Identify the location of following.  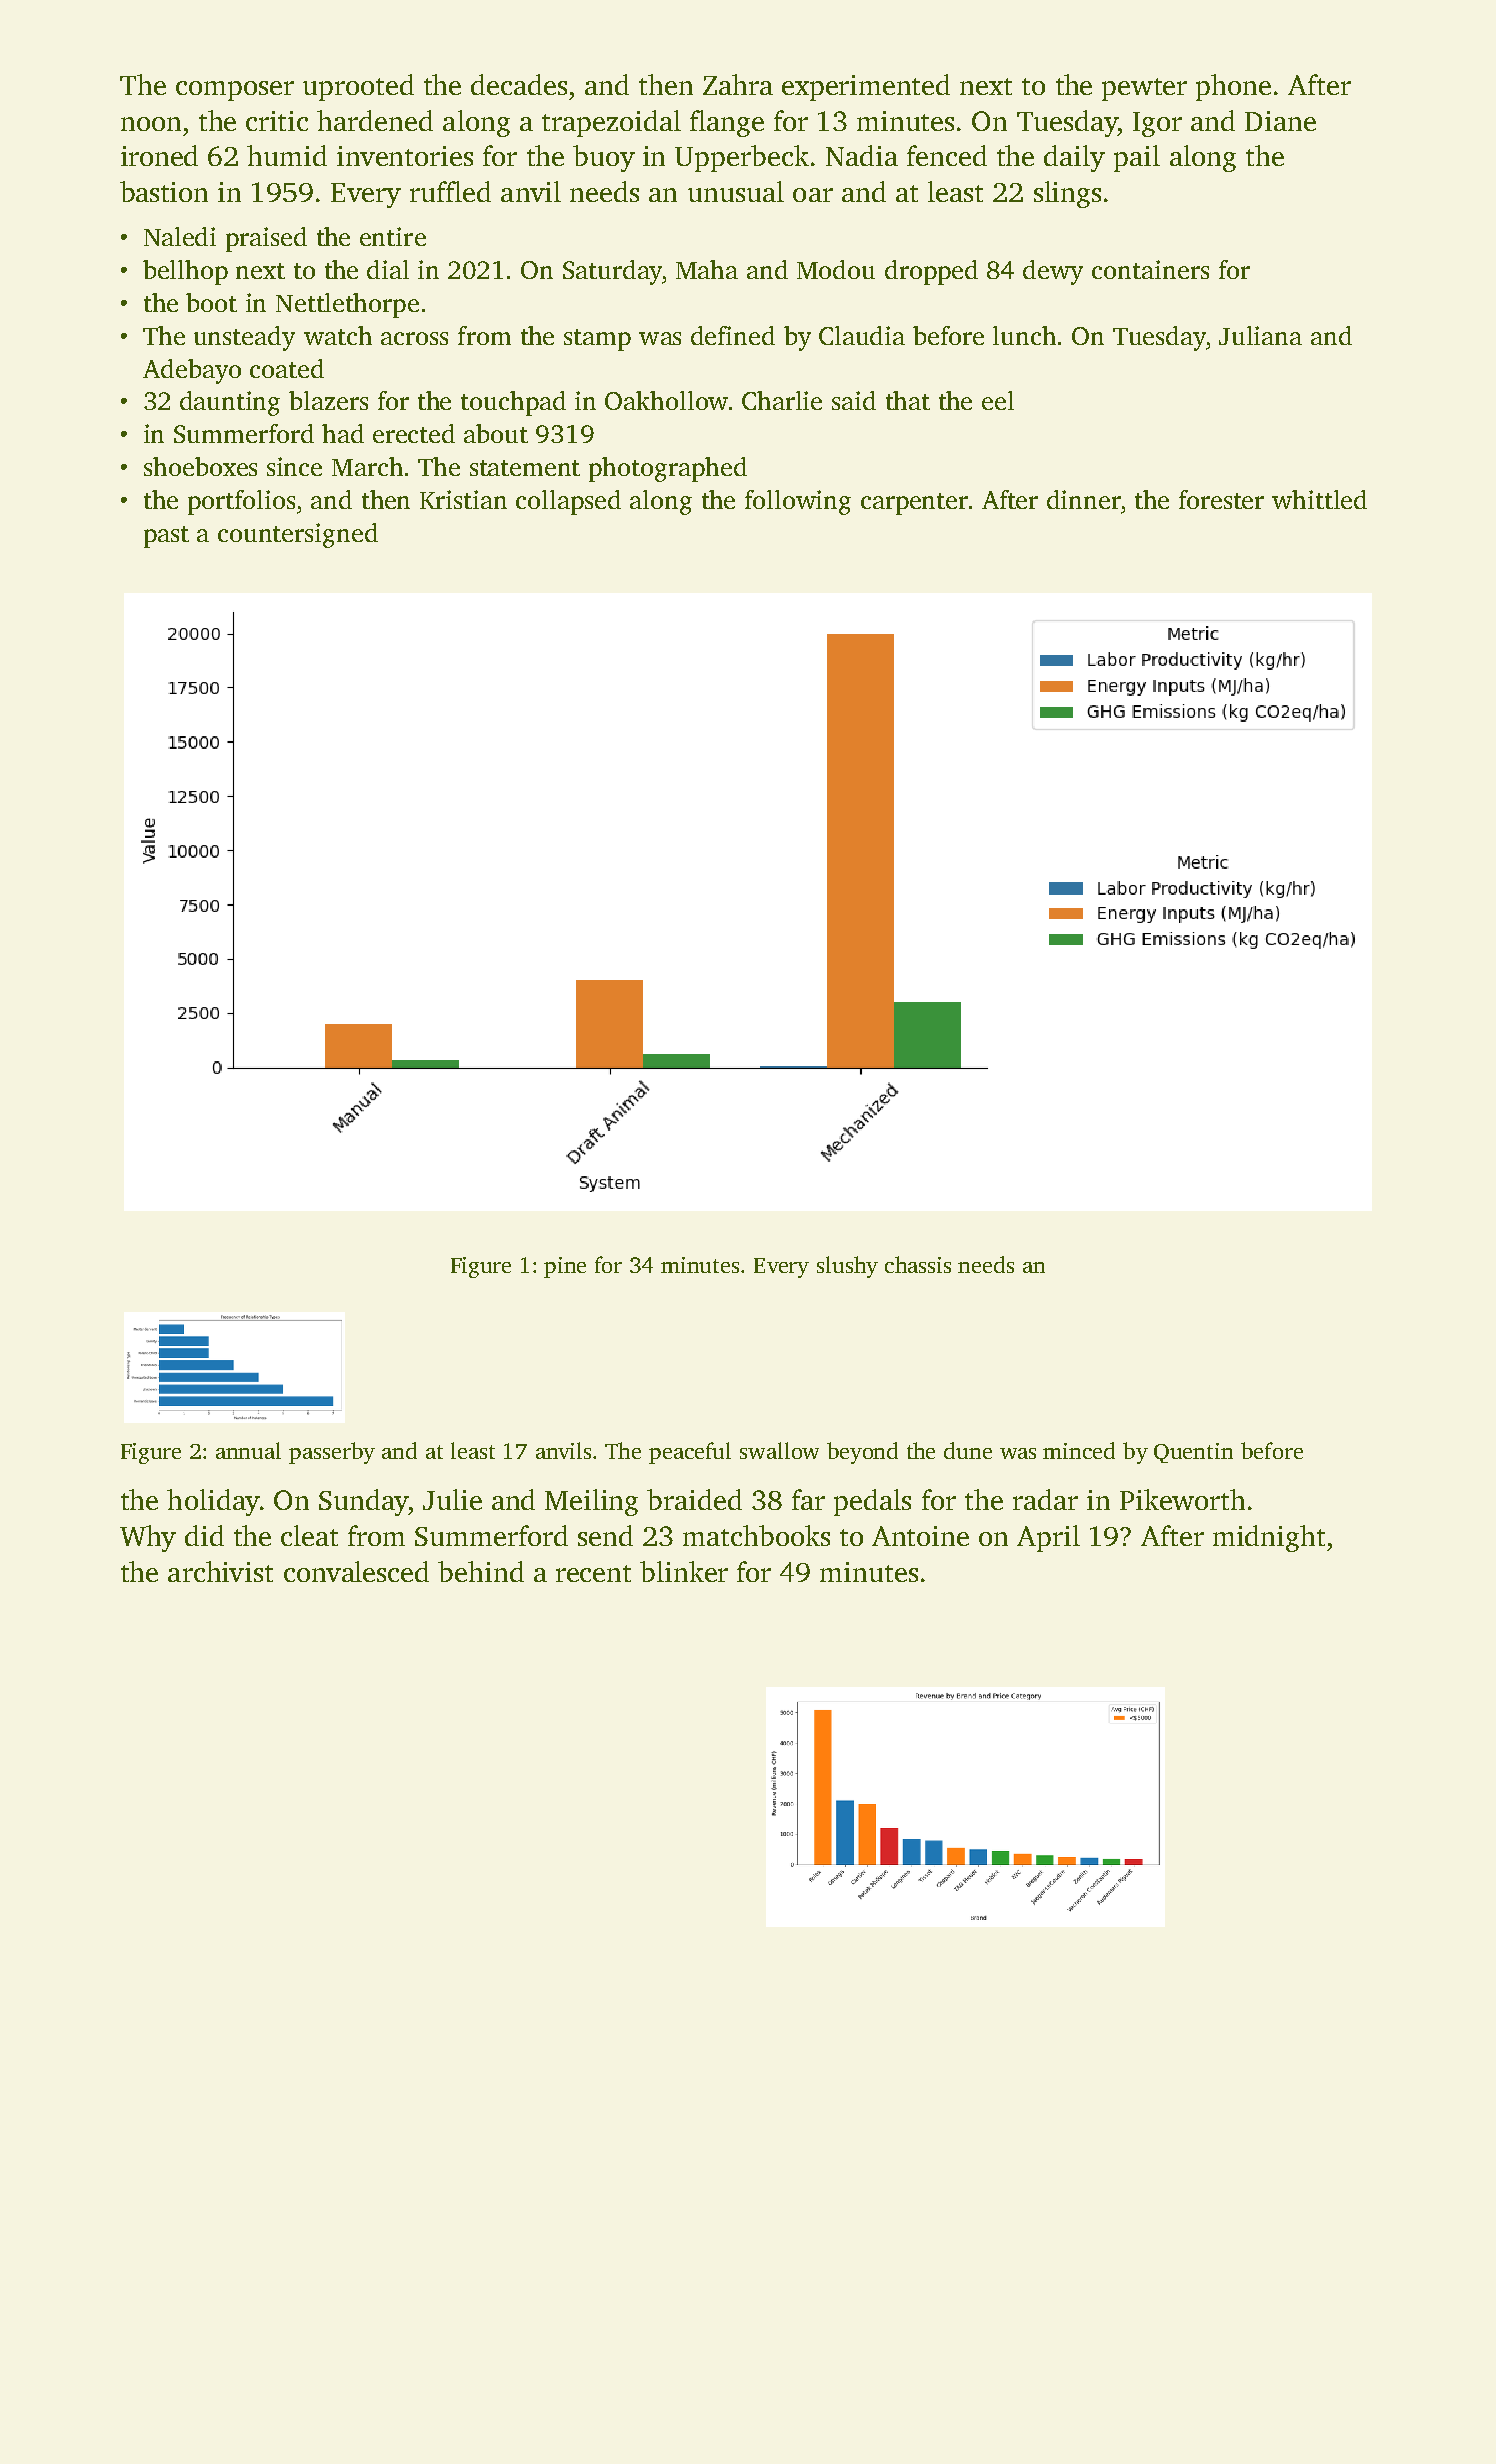
(798, 502).
